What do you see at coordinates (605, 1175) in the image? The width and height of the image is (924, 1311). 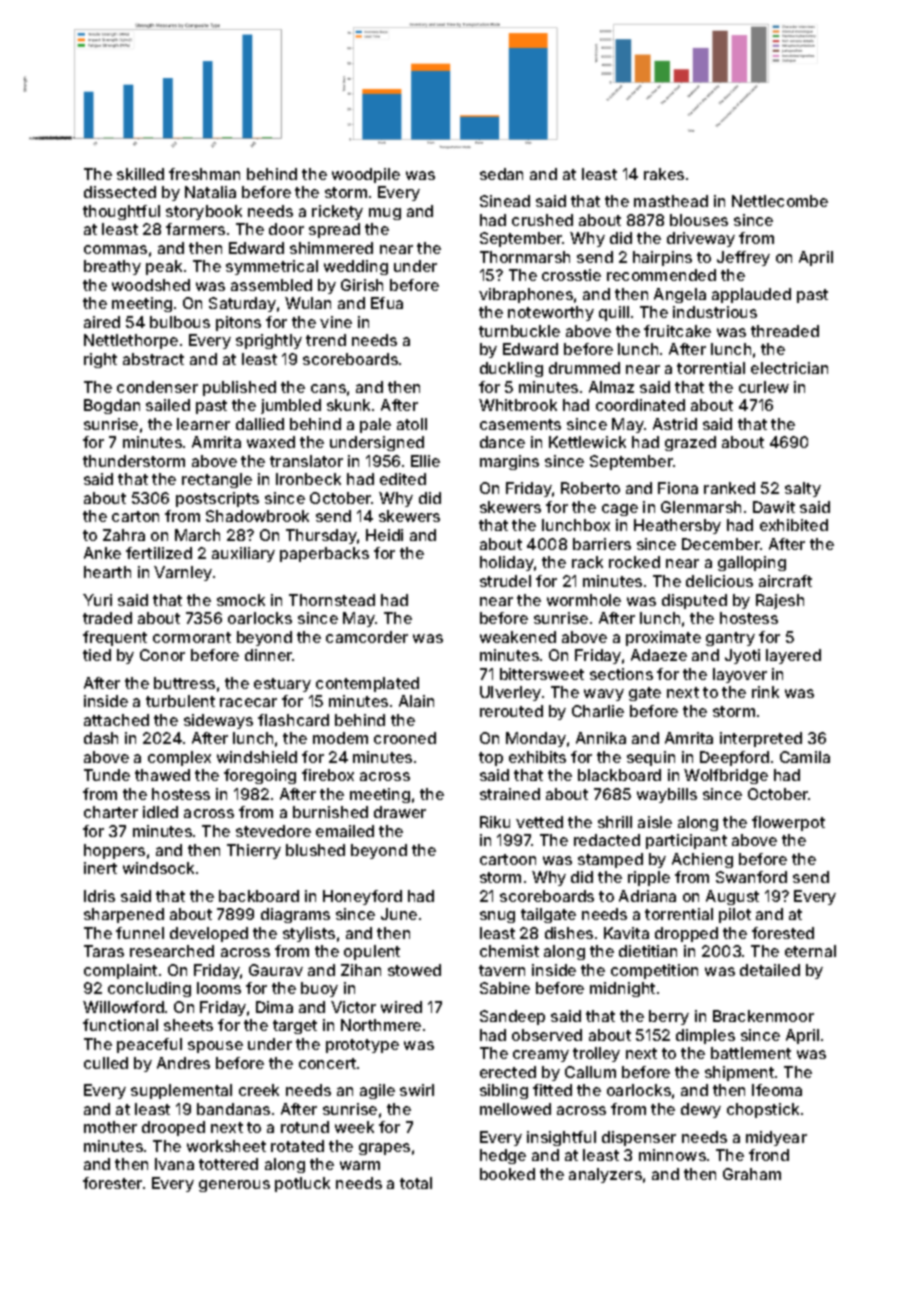 I see `analyzers` at bounding box center [605, 1175].
